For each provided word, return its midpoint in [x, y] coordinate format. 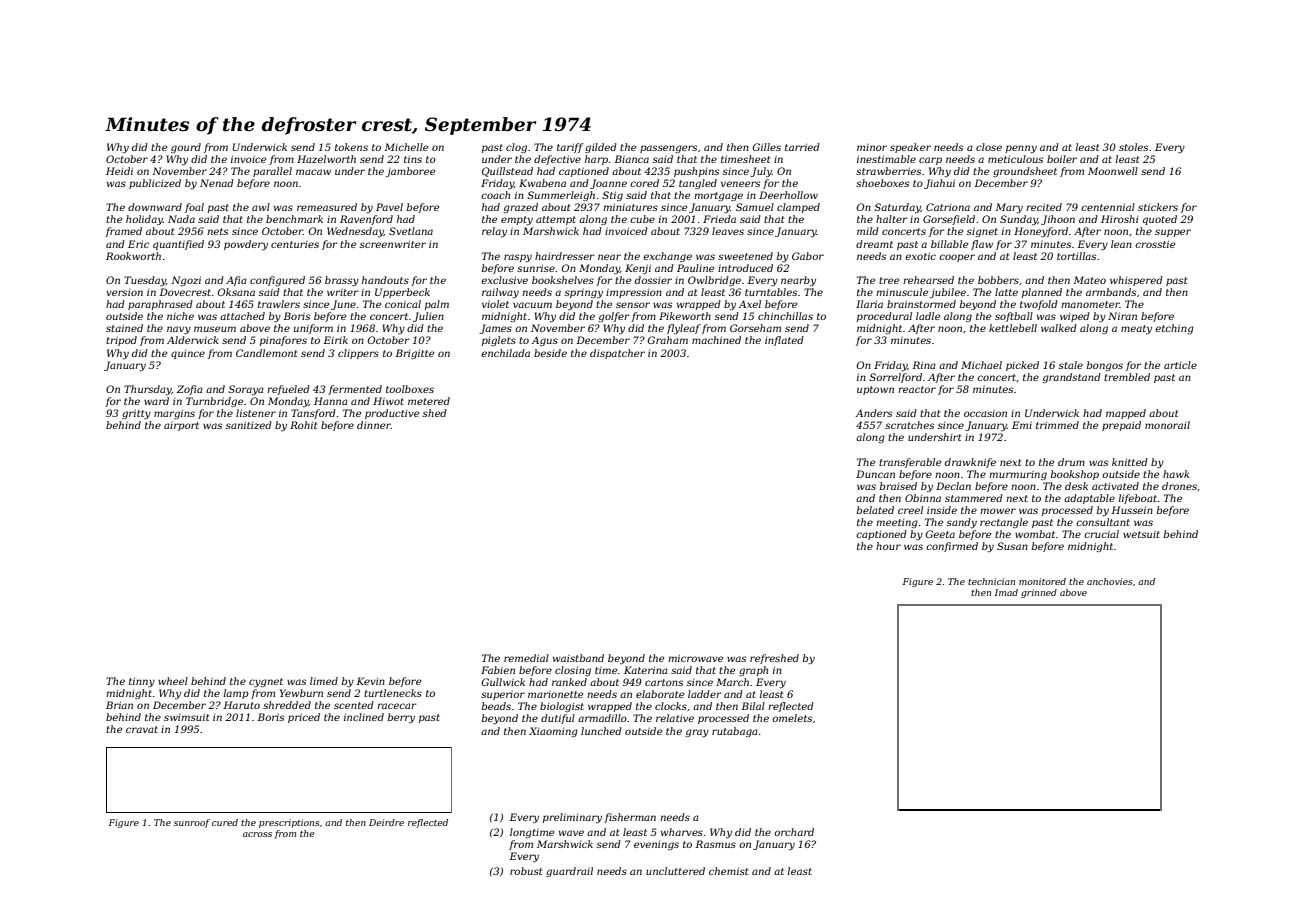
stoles [1133, 147]
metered [429, 401]
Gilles [766, 147]
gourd [186, 148]
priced [304, 718]
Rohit [303, 425]
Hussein [1132, 510]
